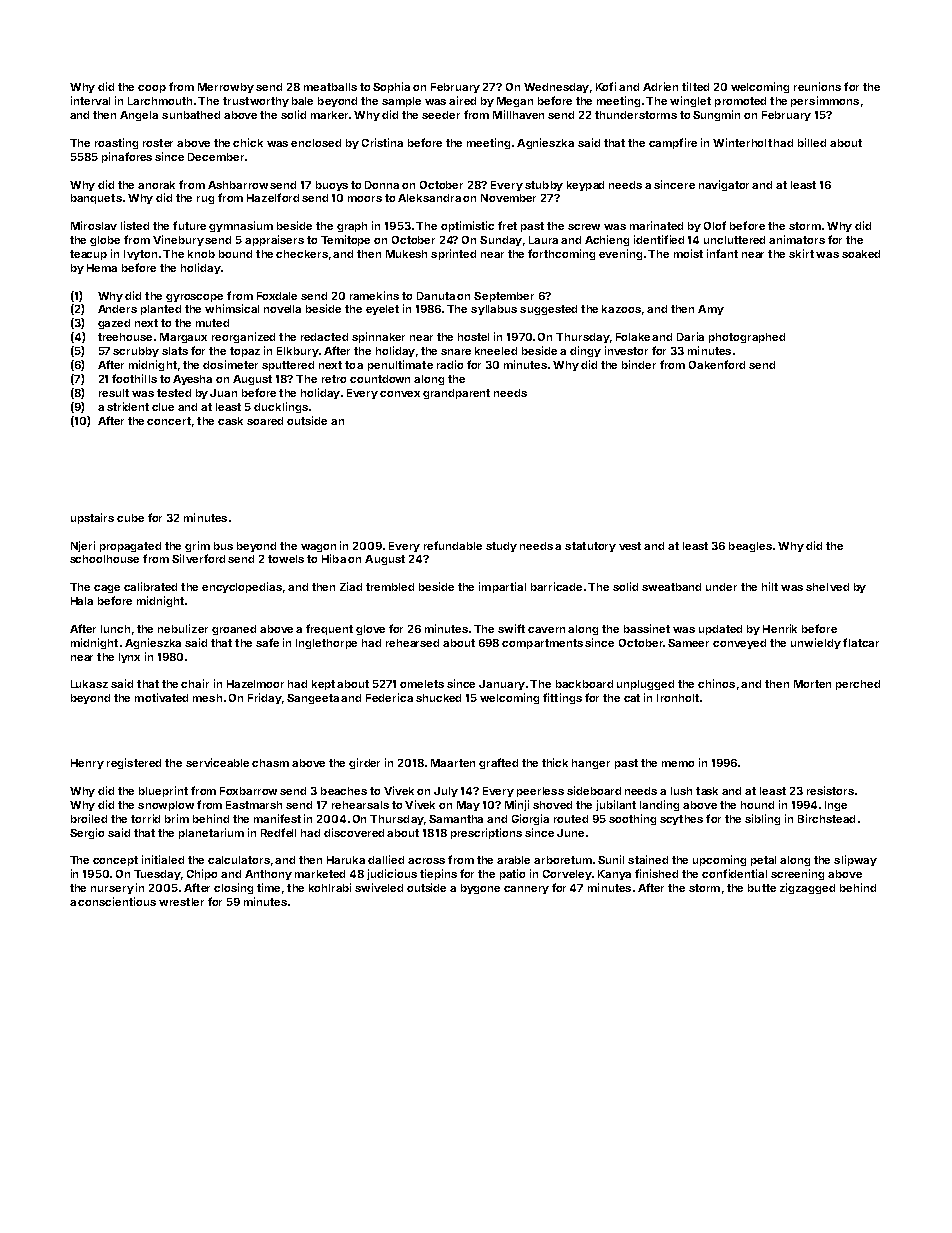 Image resolution: width=952 pixels, height=1233 pixels. I want to click on syllabus, so click(494, 310).
